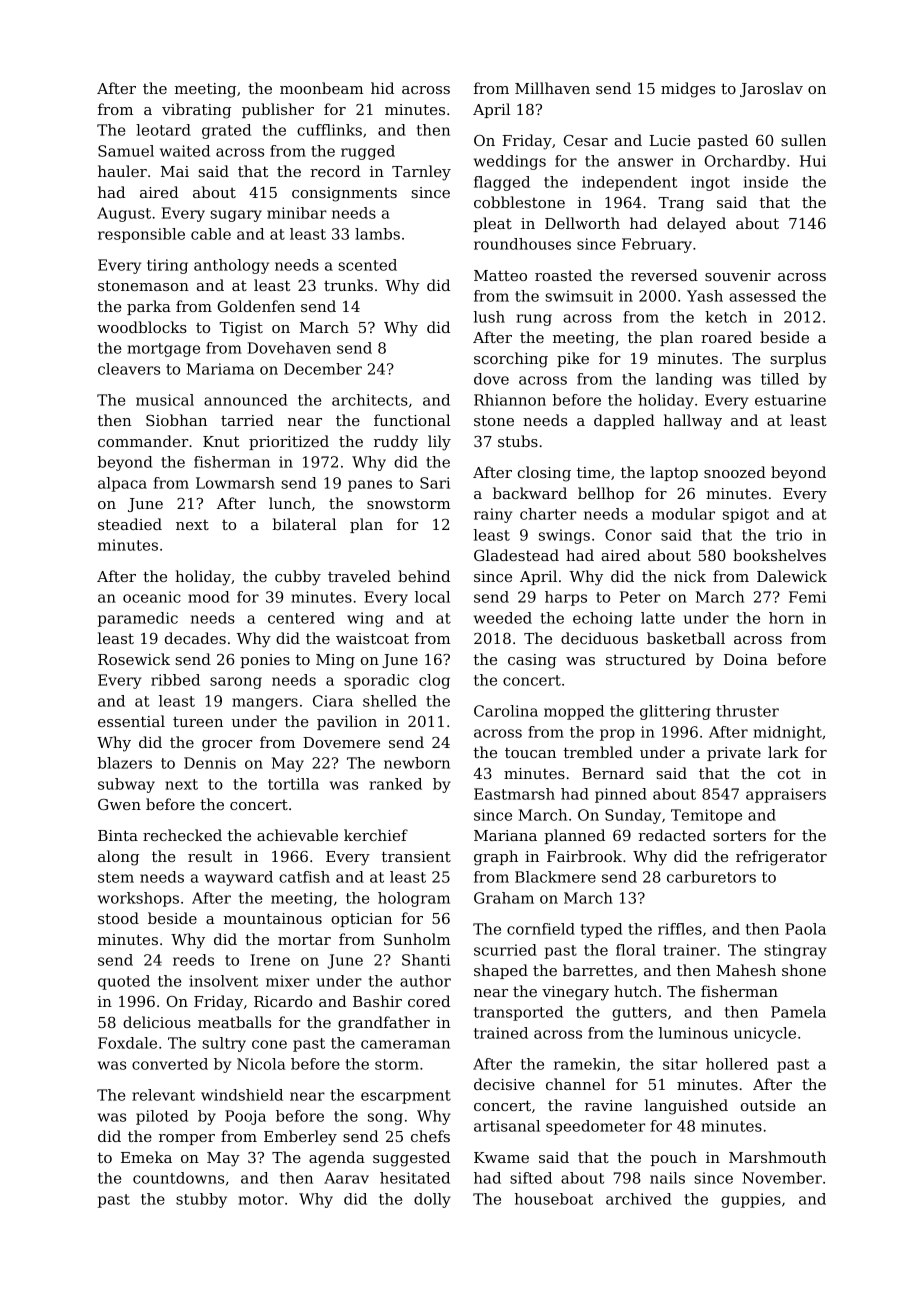 This image has height=1308, width=924. I want to click on oceanic, so click(152, 597).
